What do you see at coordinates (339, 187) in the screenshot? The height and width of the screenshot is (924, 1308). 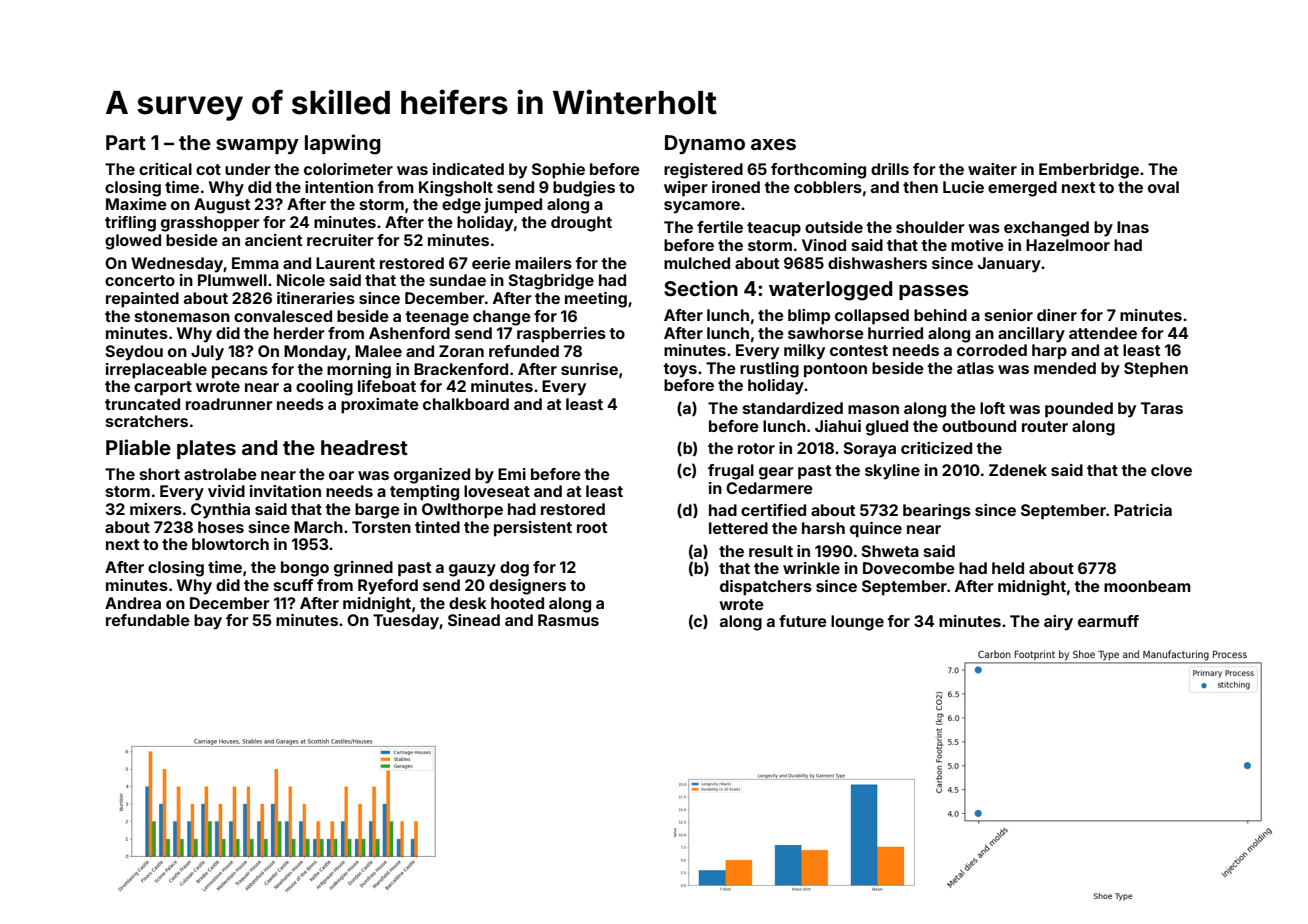 I see `intention` at bounding box center [339, 187].
